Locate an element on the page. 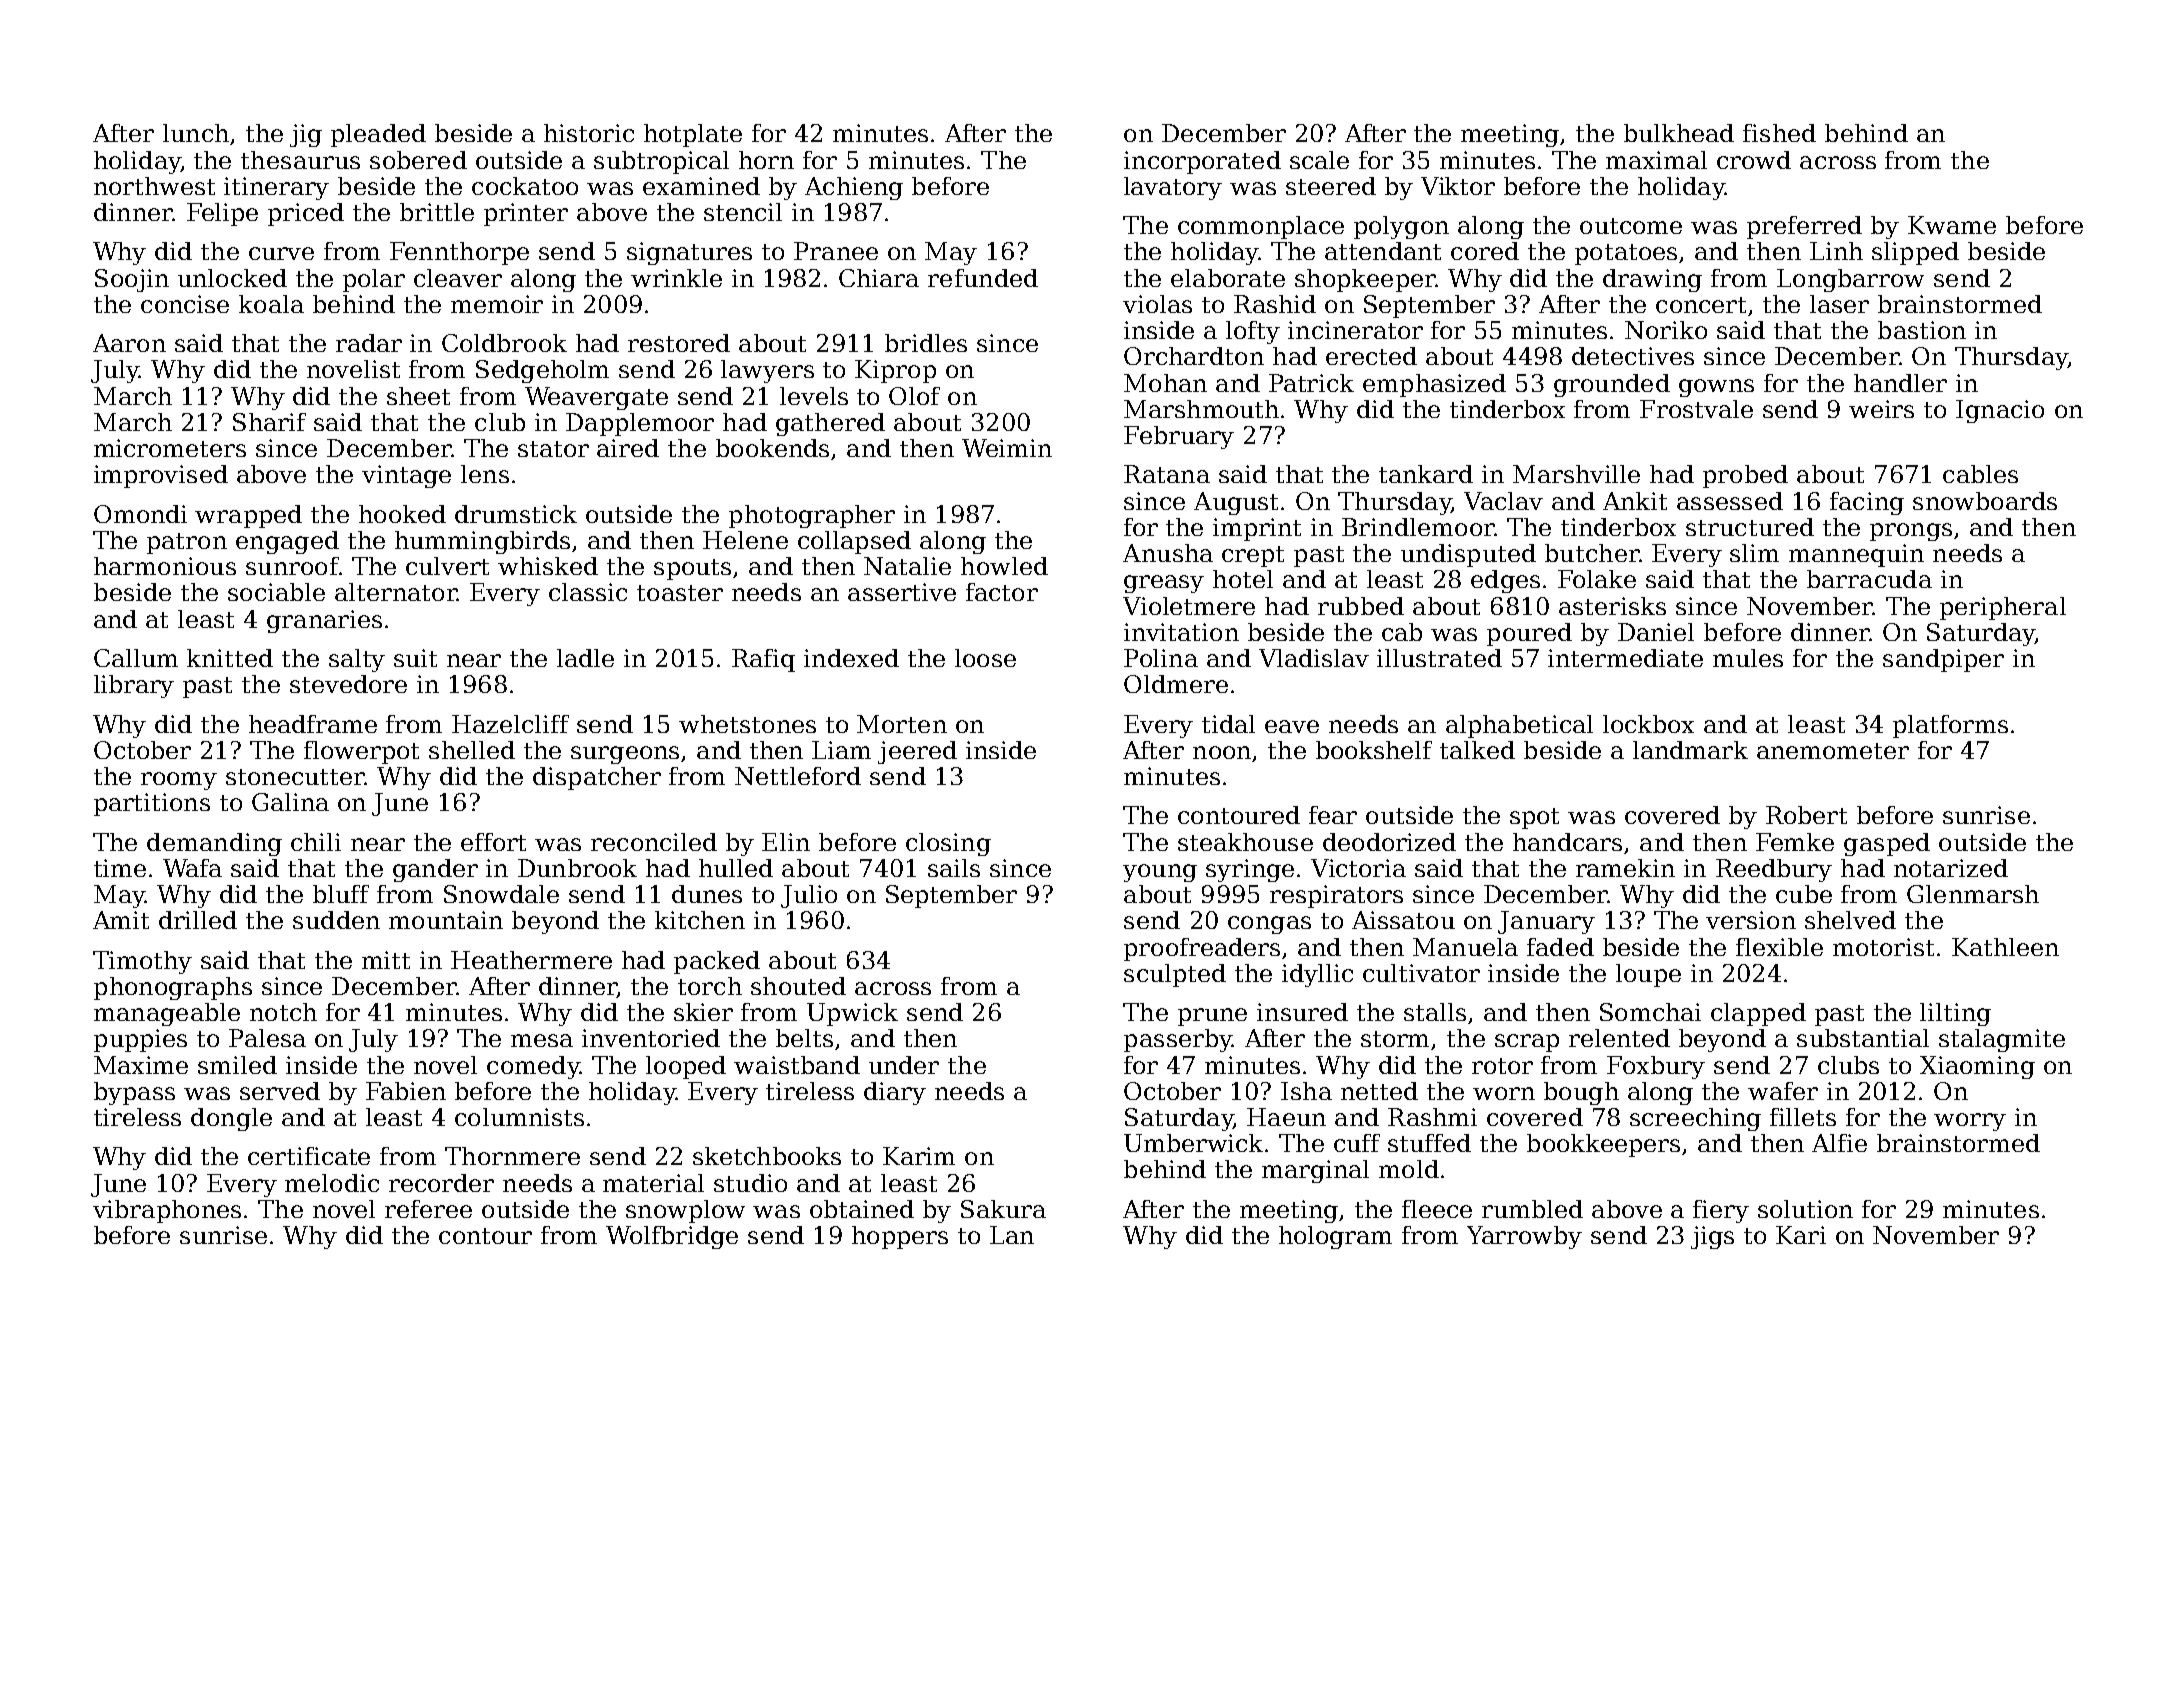 The image size is (2178, 1683). passerby is located at coordinates (1178, 1040).
